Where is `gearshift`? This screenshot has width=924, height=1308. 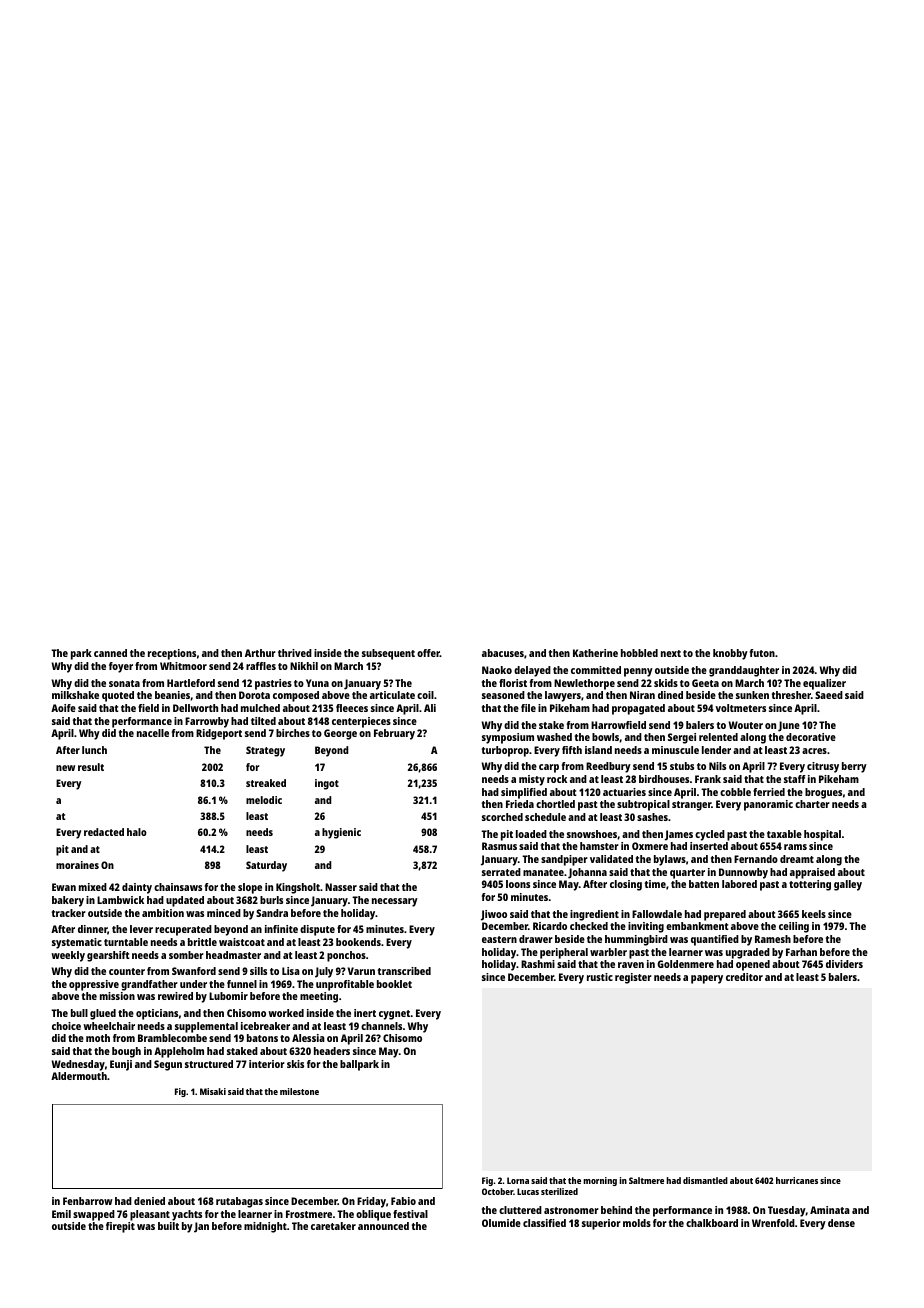
gearshift is located at coordinates (108, 956).
